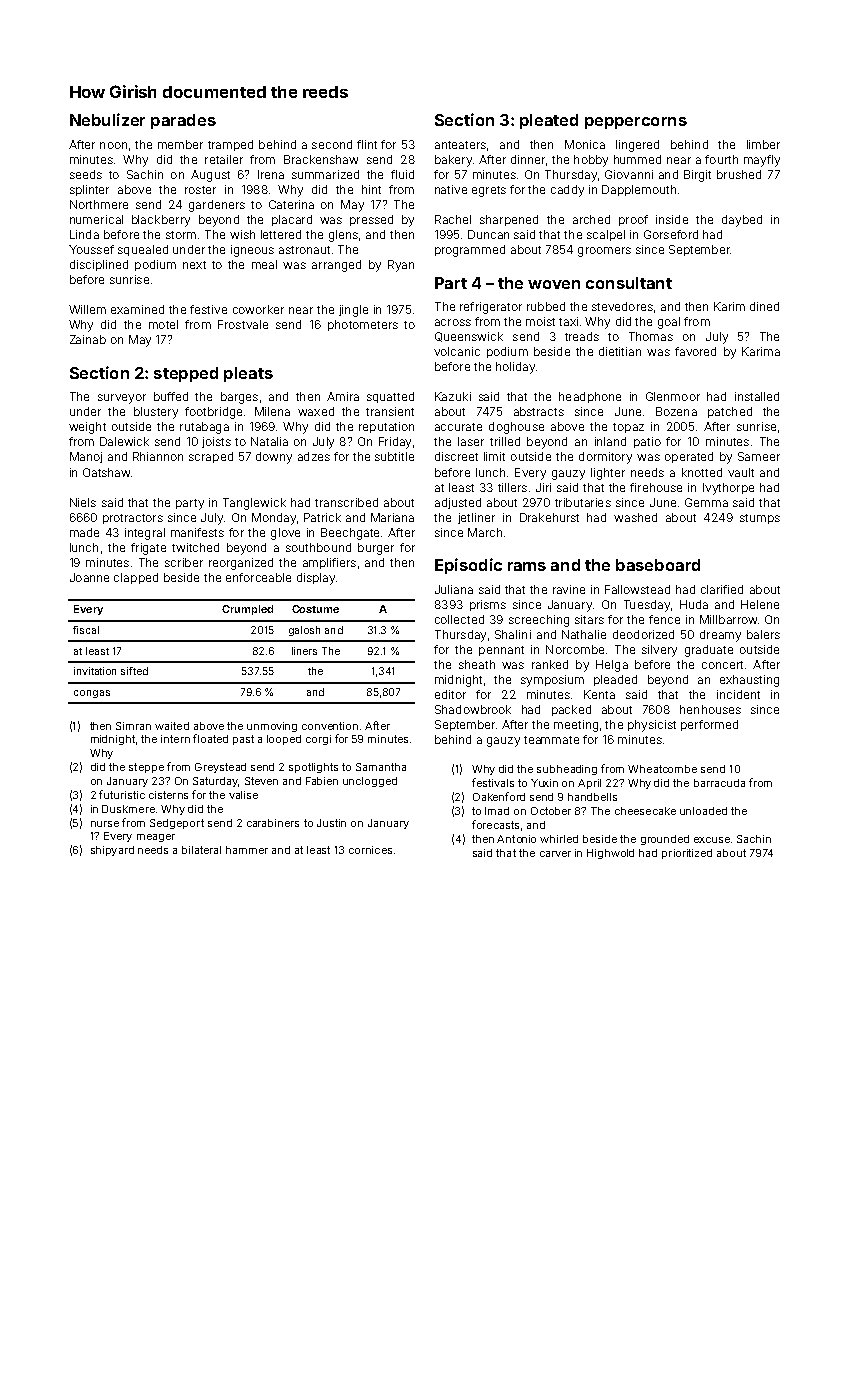  Describe the element at coordinates (456, 456) in the image. I see `discreet` at that location.
